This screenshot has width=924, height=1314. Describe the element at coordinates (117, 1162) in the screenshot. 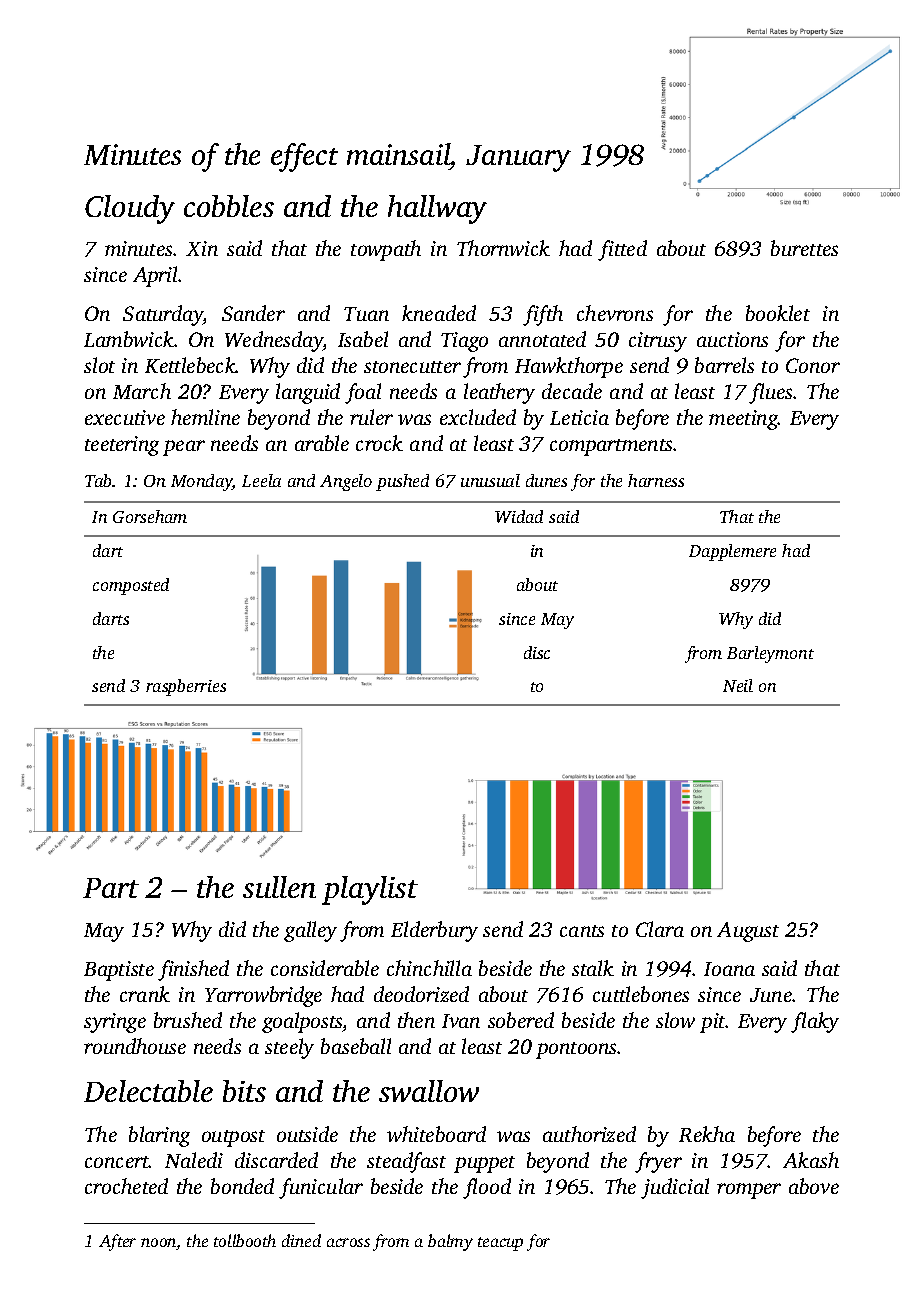

I see `concert` at that location.
